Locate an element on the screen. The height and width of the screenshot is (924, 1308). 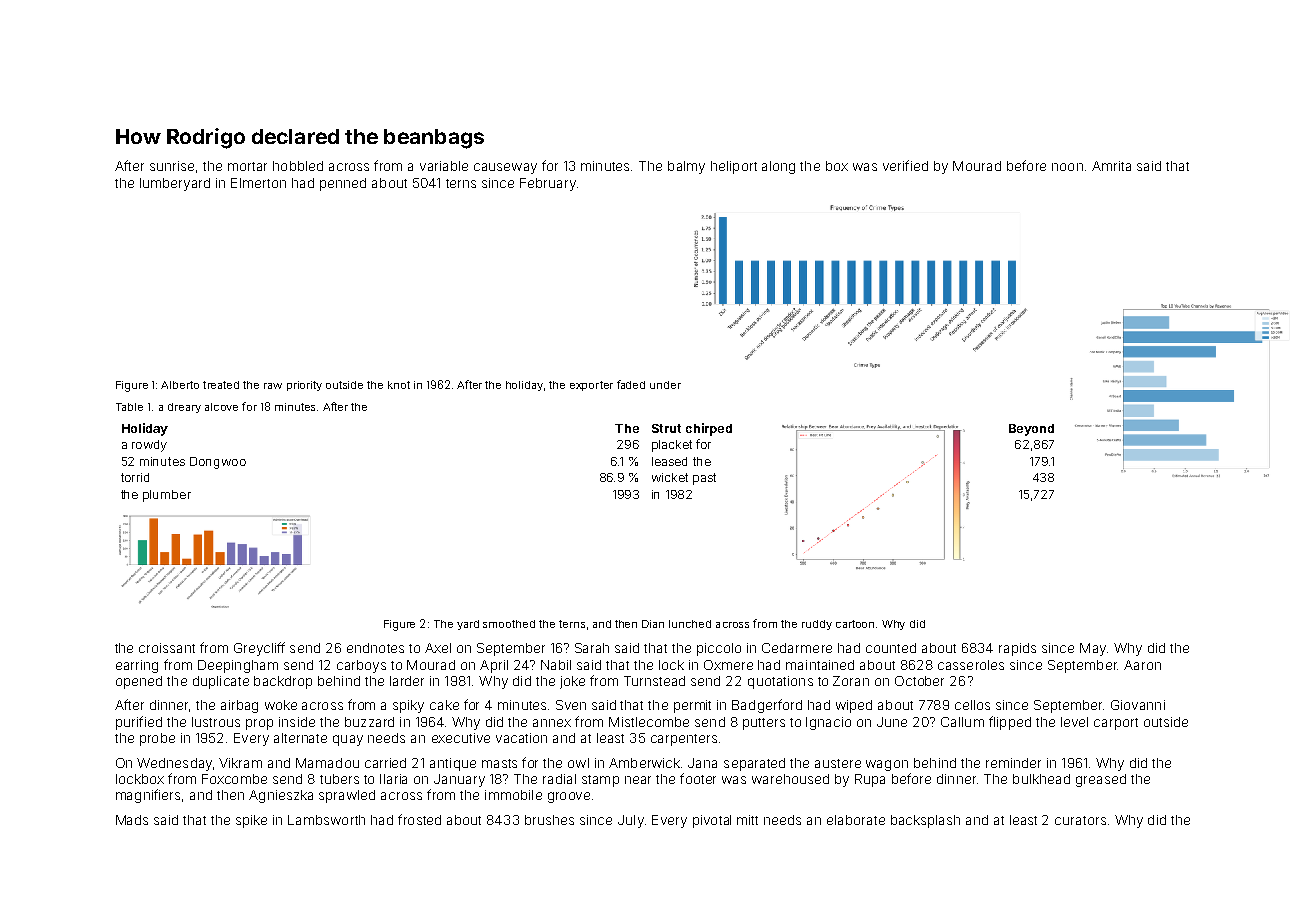
Aaron is located at coordinates (1142, 665).
